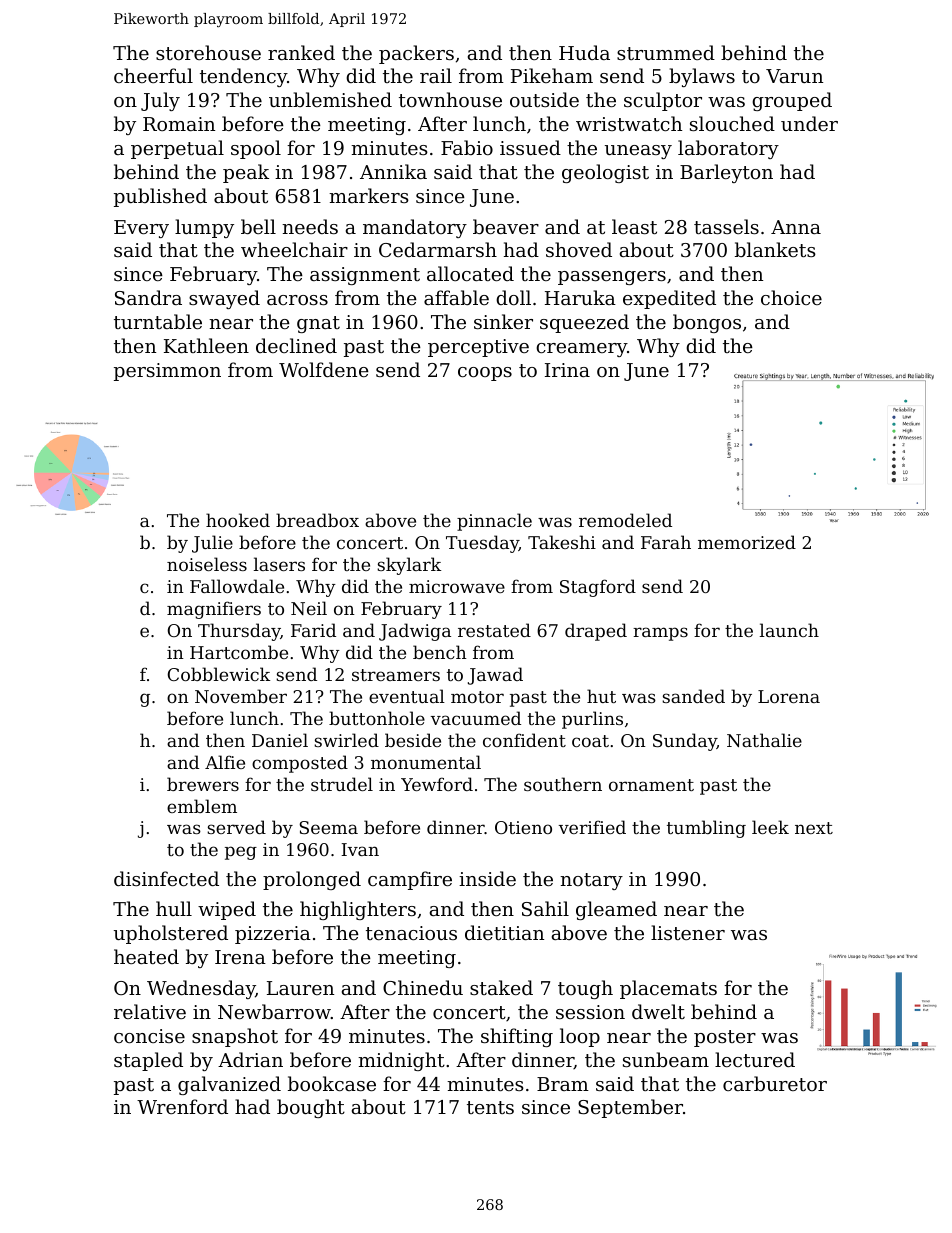 This page has width=952, height=1233. I want to click on uneasy, so click(638, 152).
